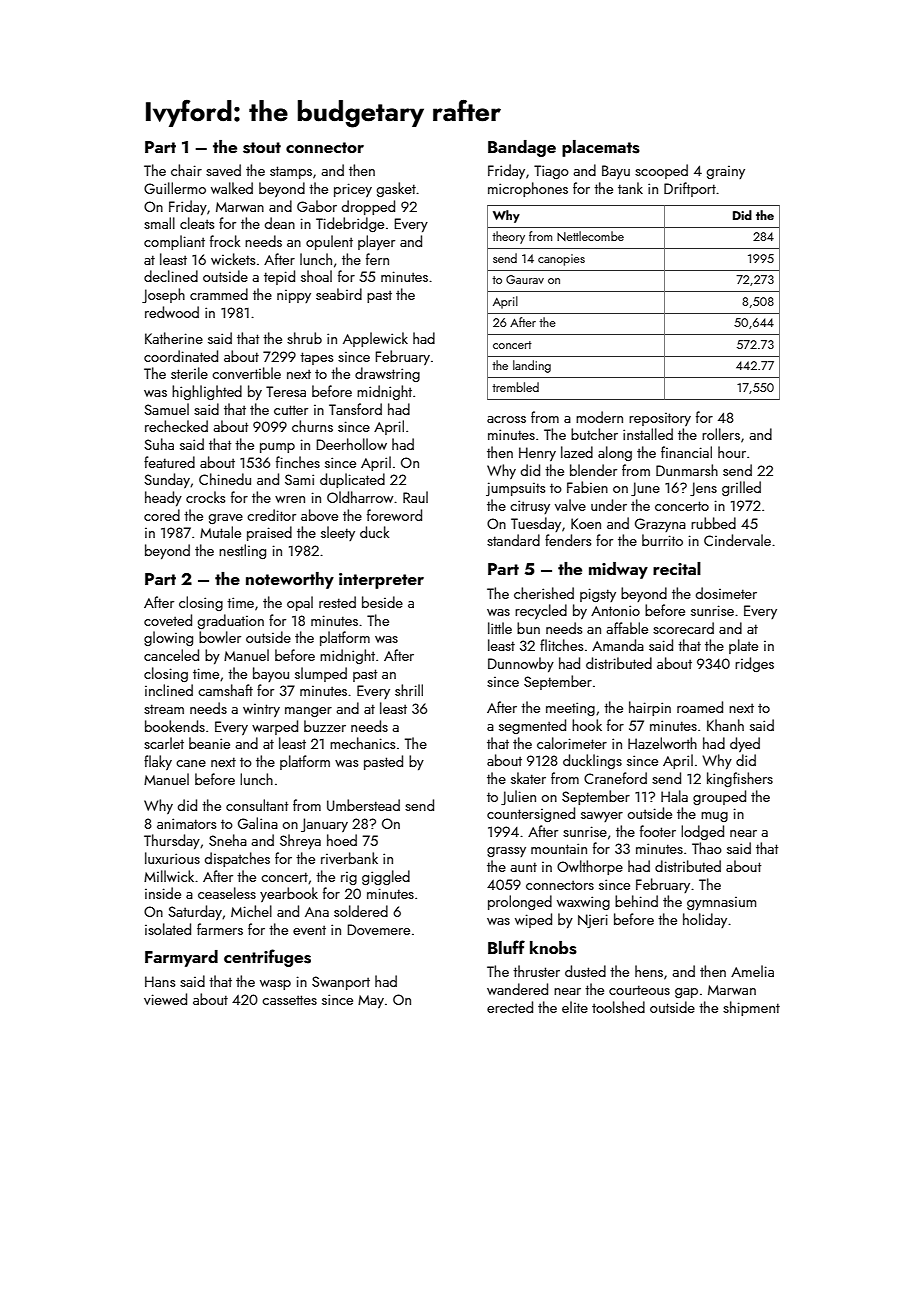 The image size is (924, 1314). What do you see at coordinates (349, 878) in the document?
I see `rig` at bounding box center [349, 878].
